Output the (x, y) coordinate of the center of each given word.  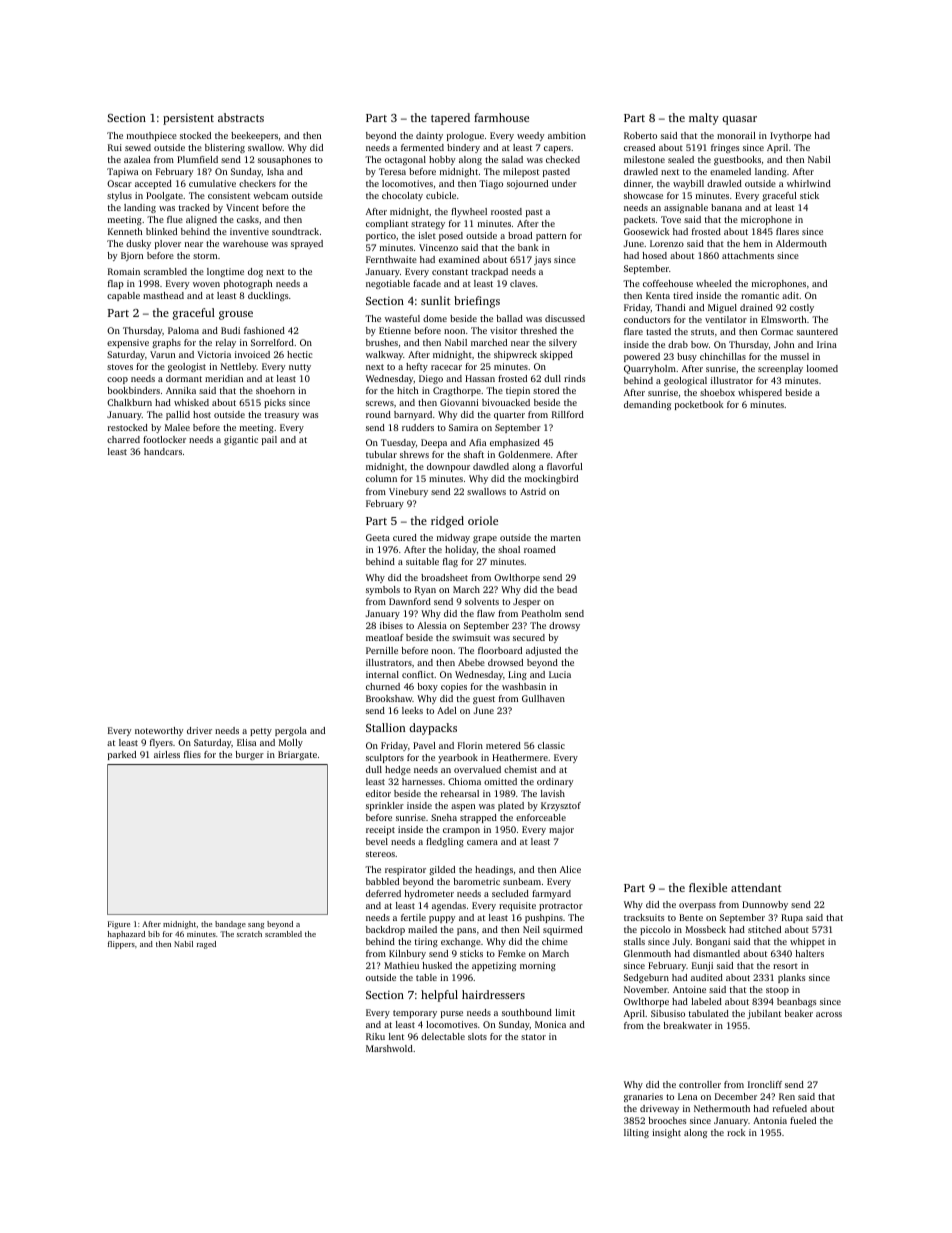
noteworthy (159, 731)
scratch (249, 934)
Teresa (392, 171)
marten (566, 538)
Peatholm (541, 613)
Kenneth (125, 231)
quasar (739, 120)
